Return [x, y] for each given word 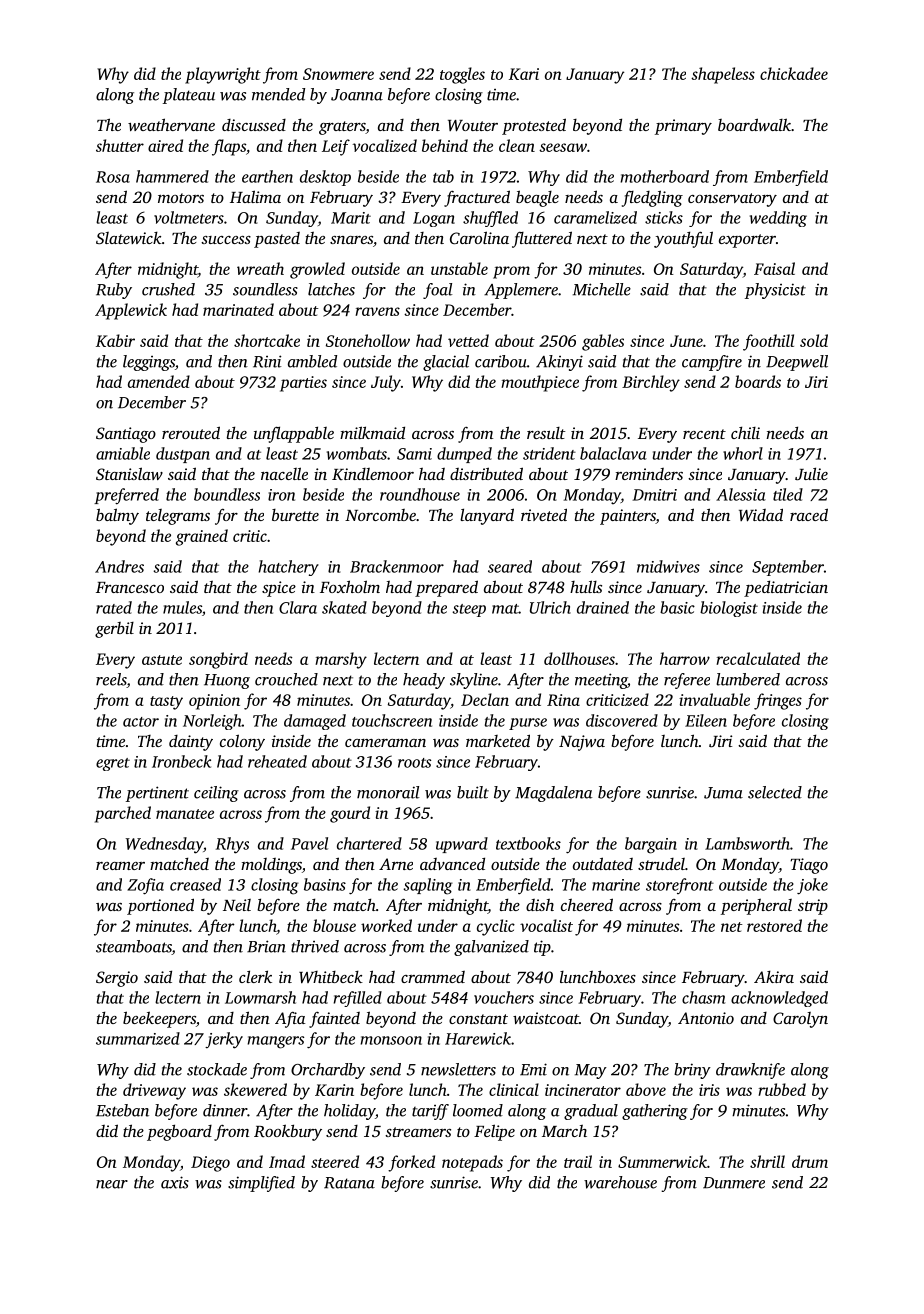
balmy [117, 516]
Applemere [521, 291]
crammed [433, 977]
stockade [217, 1069]
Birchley [651, 383]
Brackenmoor [397, 566]
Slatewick [129, 238]
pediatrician [786, 588]
